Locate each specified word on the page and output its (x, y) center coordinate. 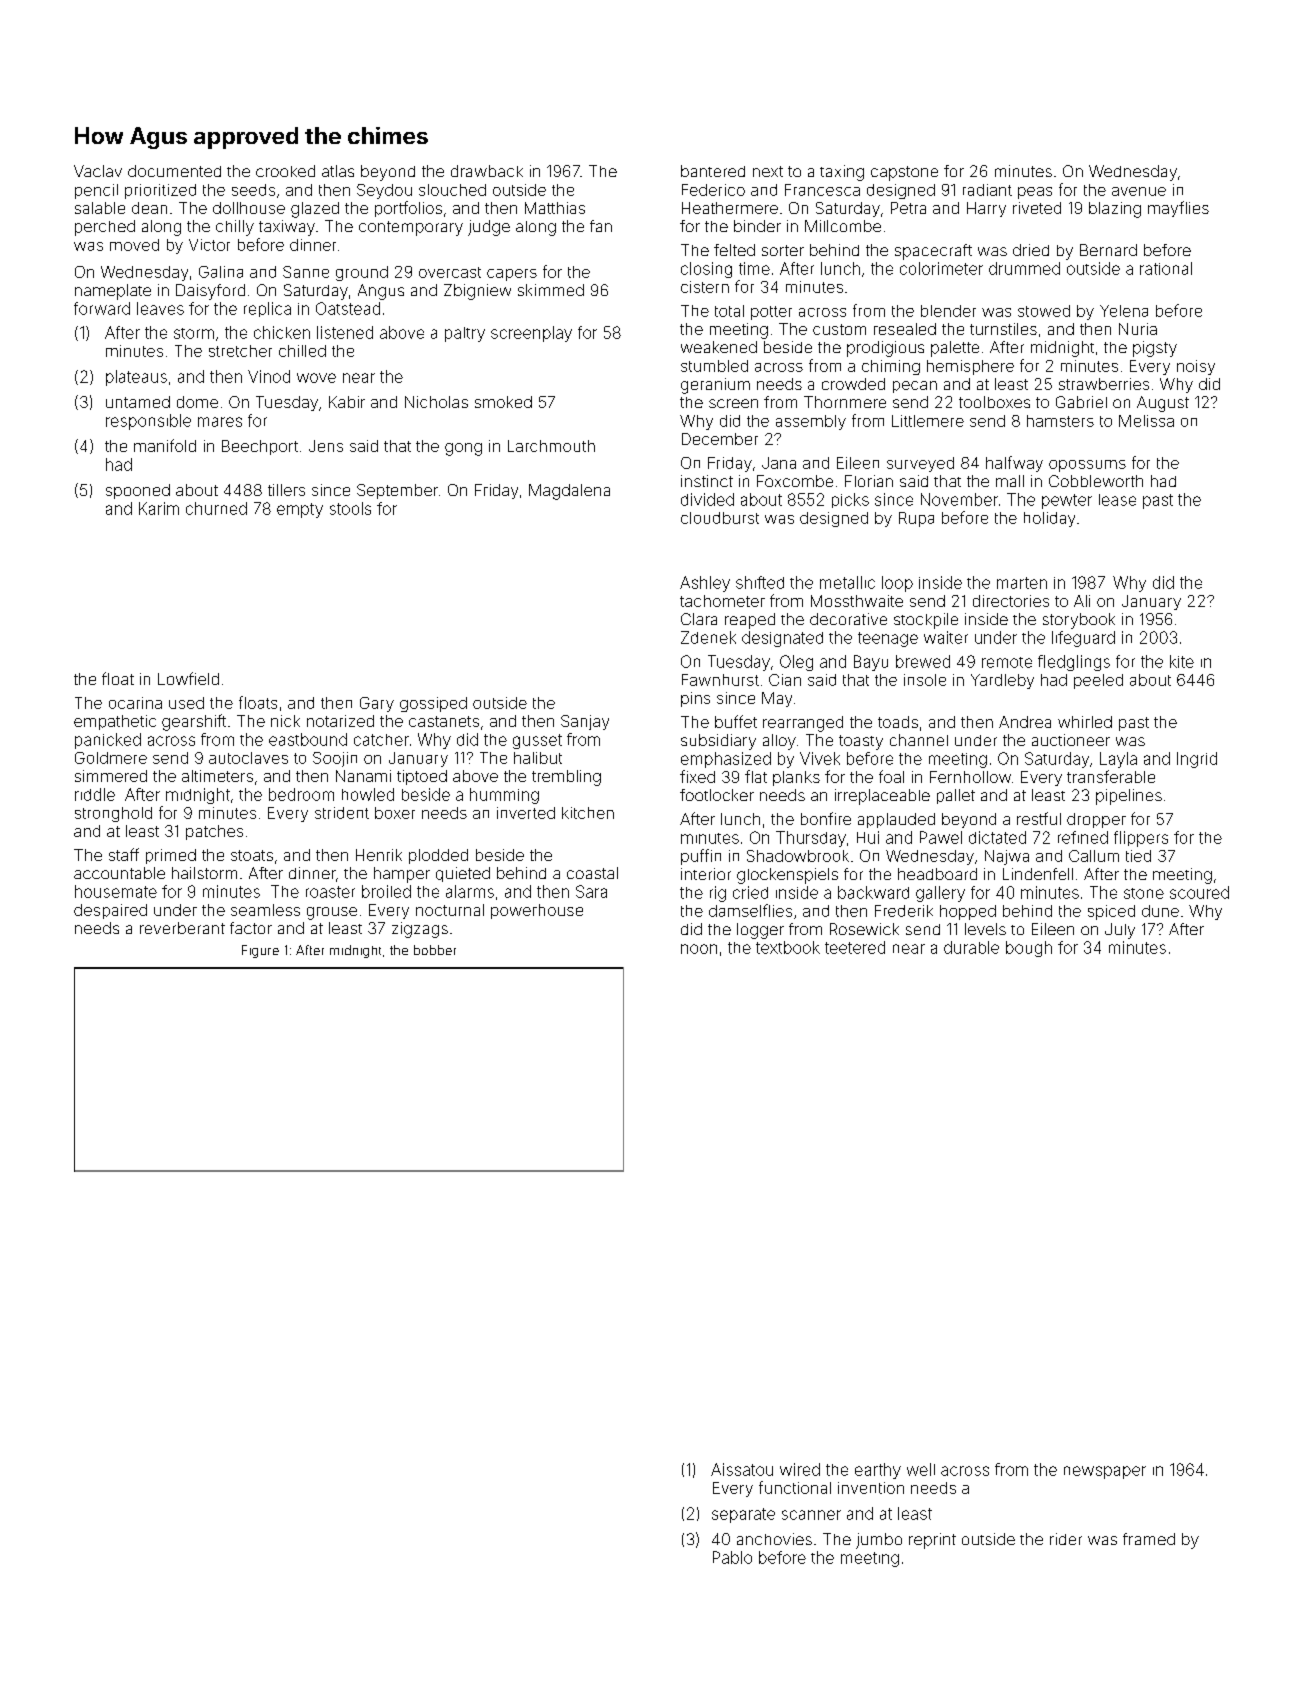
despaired (110, 911)
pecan (915, 387)
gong (463, 449)
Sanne (306, 272)
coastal (592, 873)
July (1120, 931)
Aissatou (742, 1469)
